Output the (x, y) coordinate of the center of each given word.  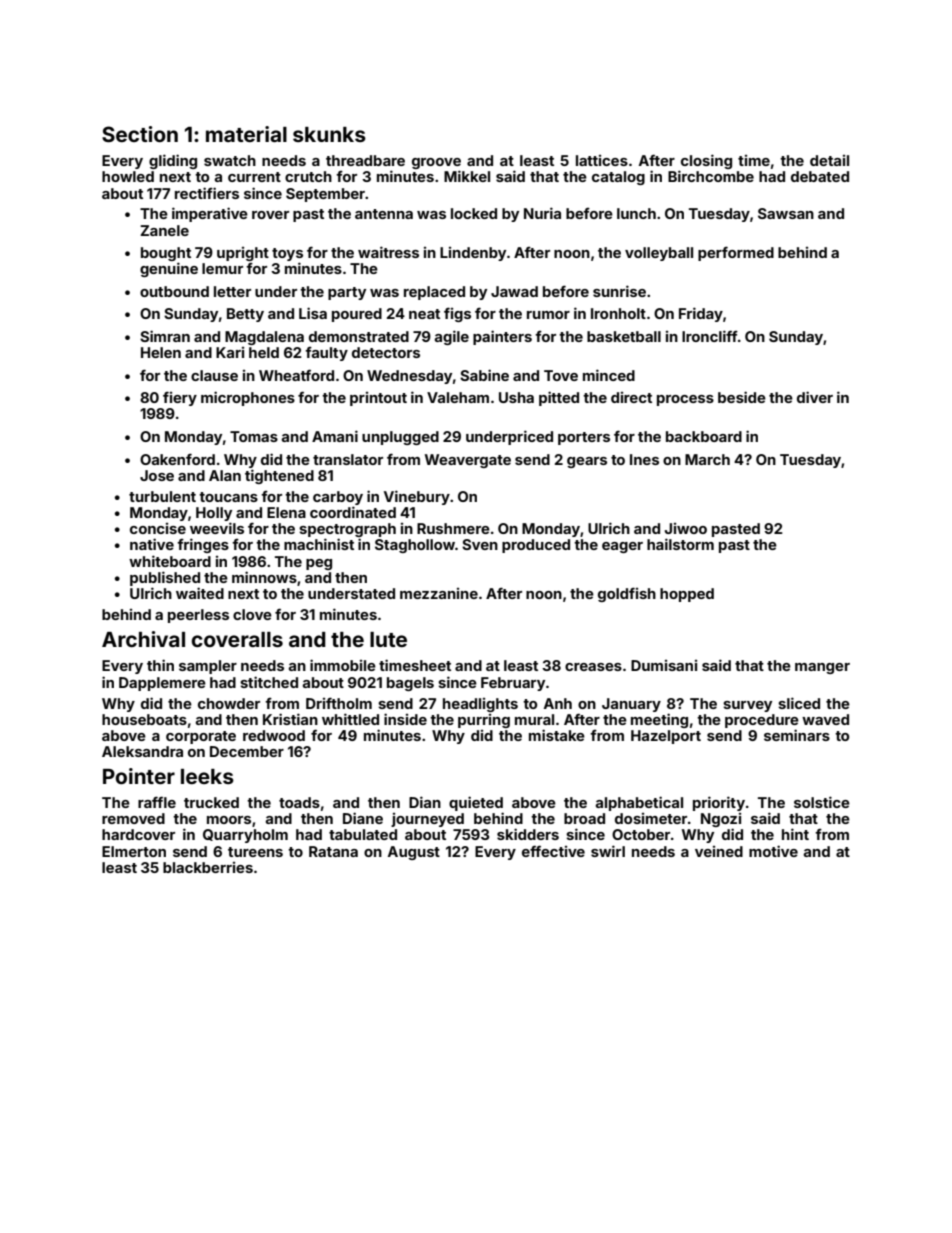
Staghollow (415, 546)
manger (822, 668)
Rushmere (453, 528)
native (152, 544)
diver (815, 397)
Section (140, 134)
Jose (157, 475)
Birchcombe (711, 176)
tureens (255, 852)
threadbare (365, 160)
